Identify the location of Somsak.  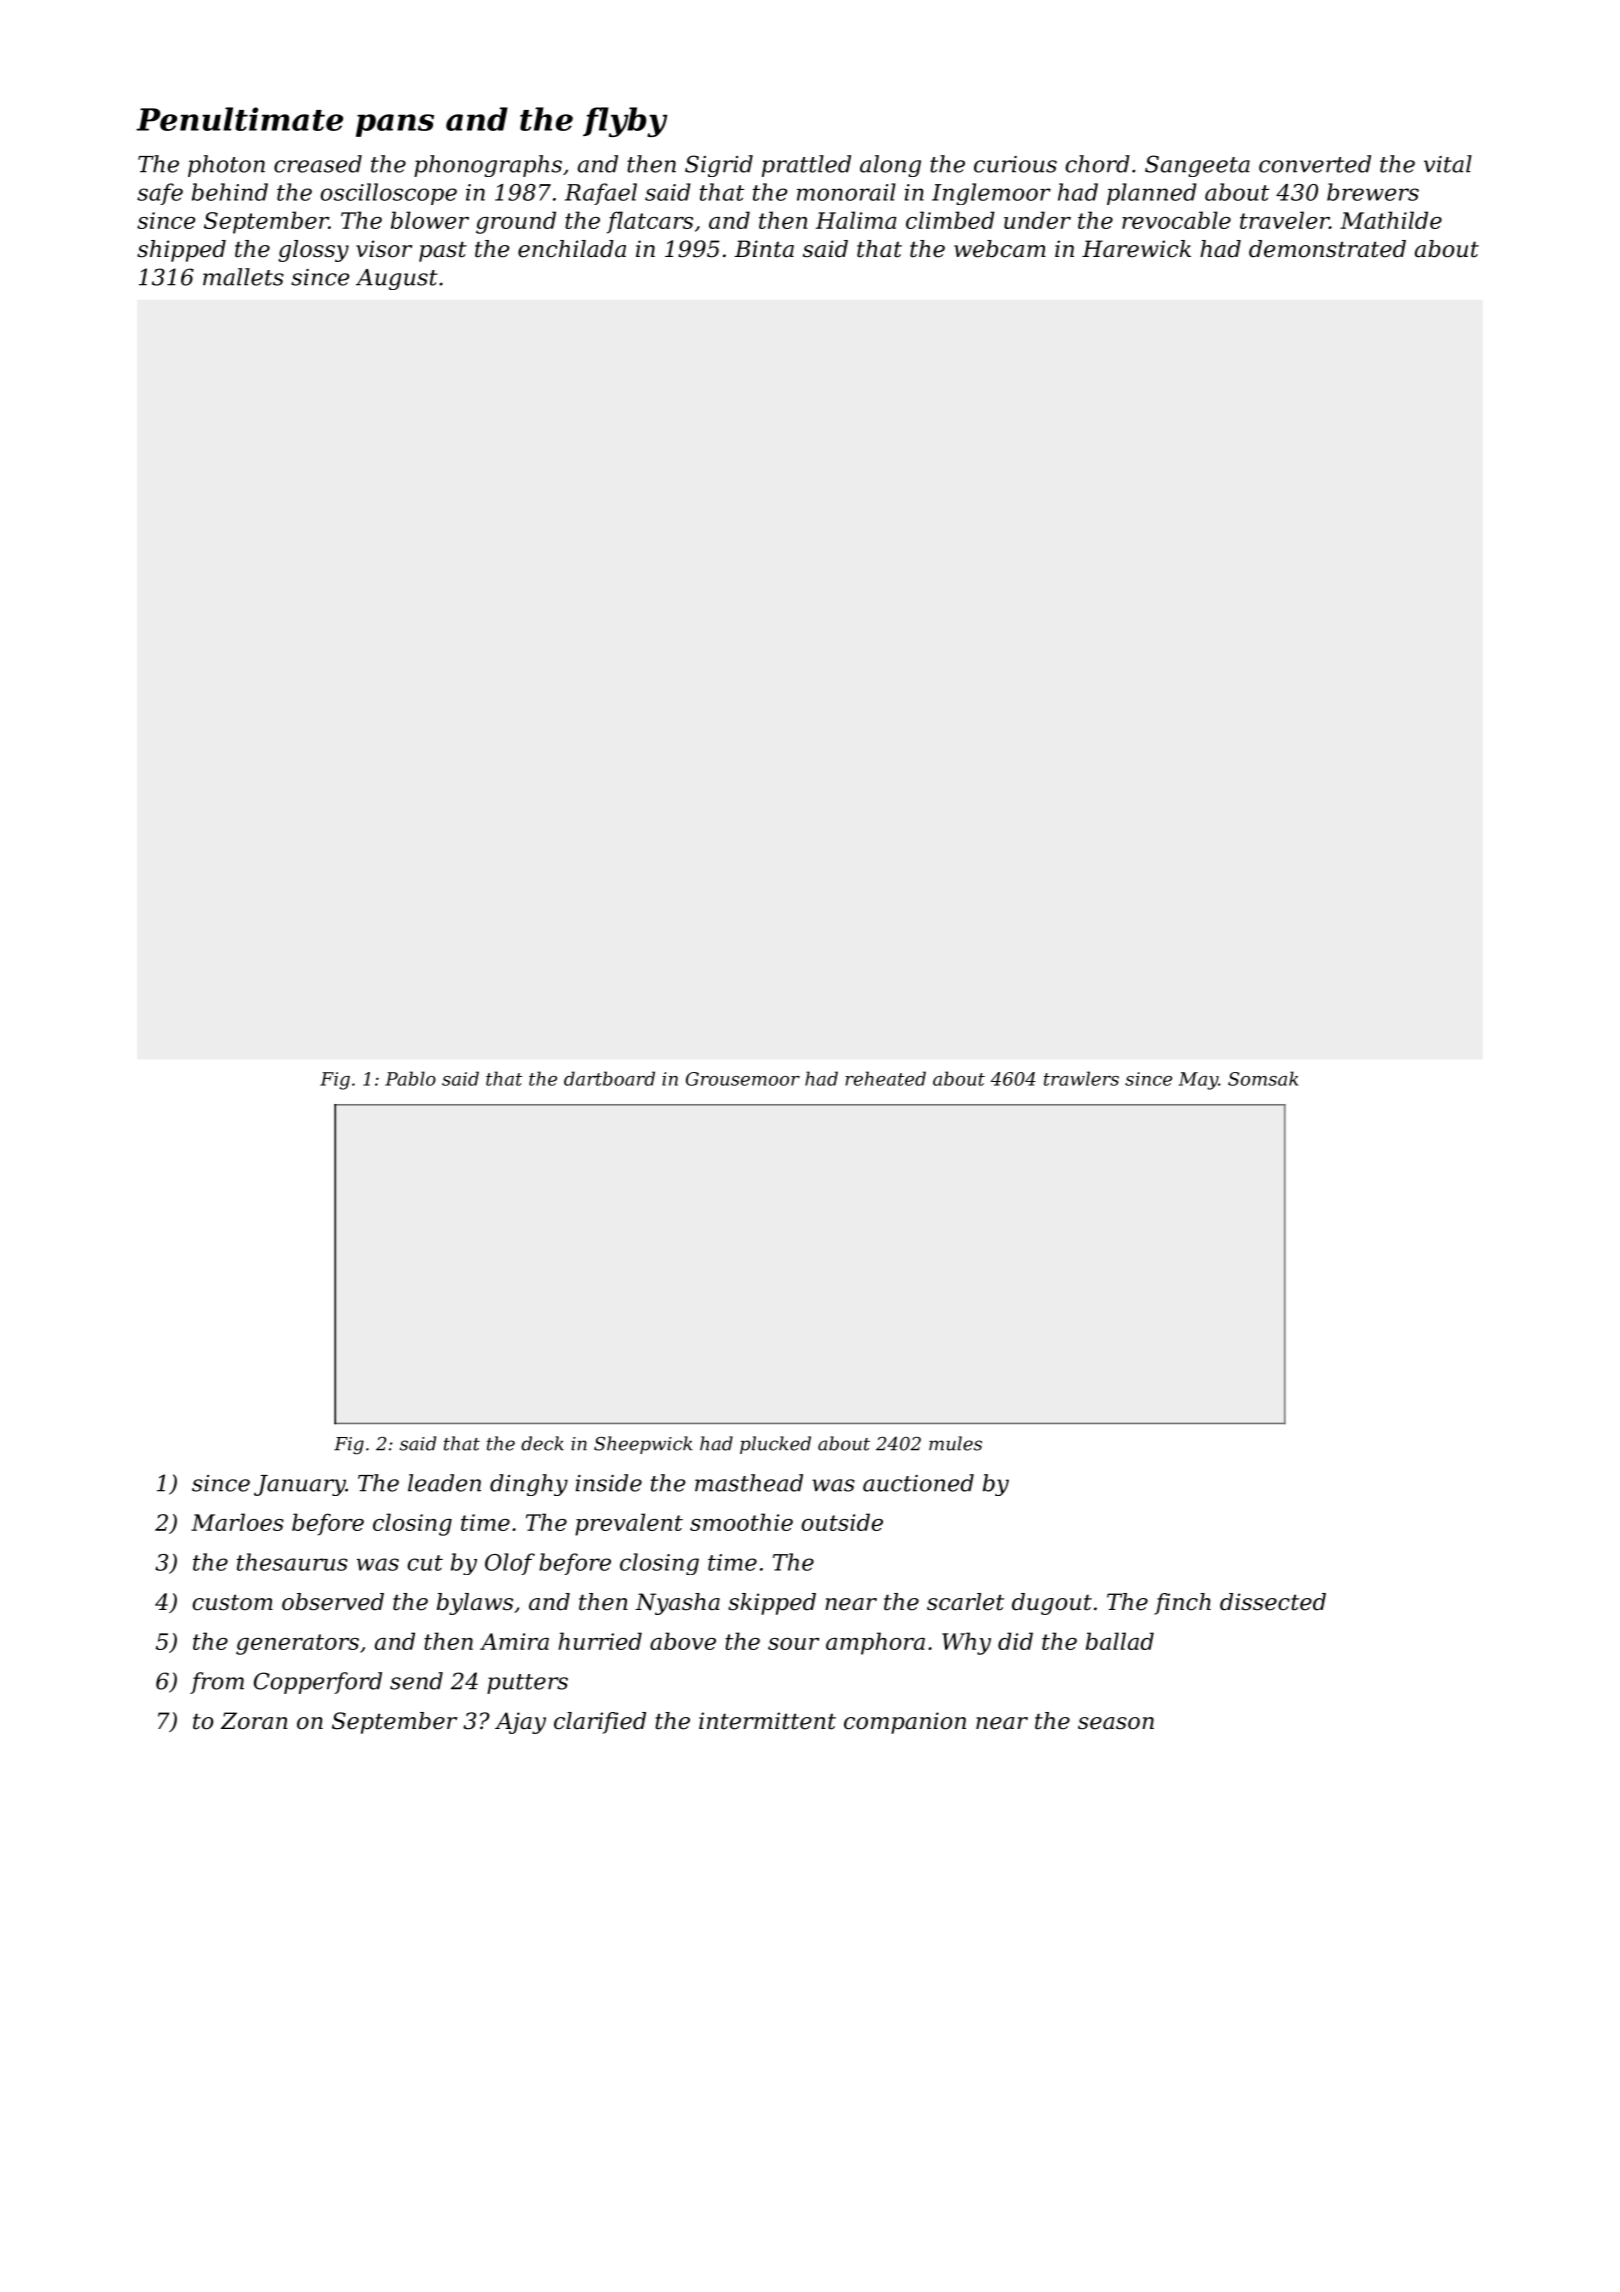
(1263, 1078).
